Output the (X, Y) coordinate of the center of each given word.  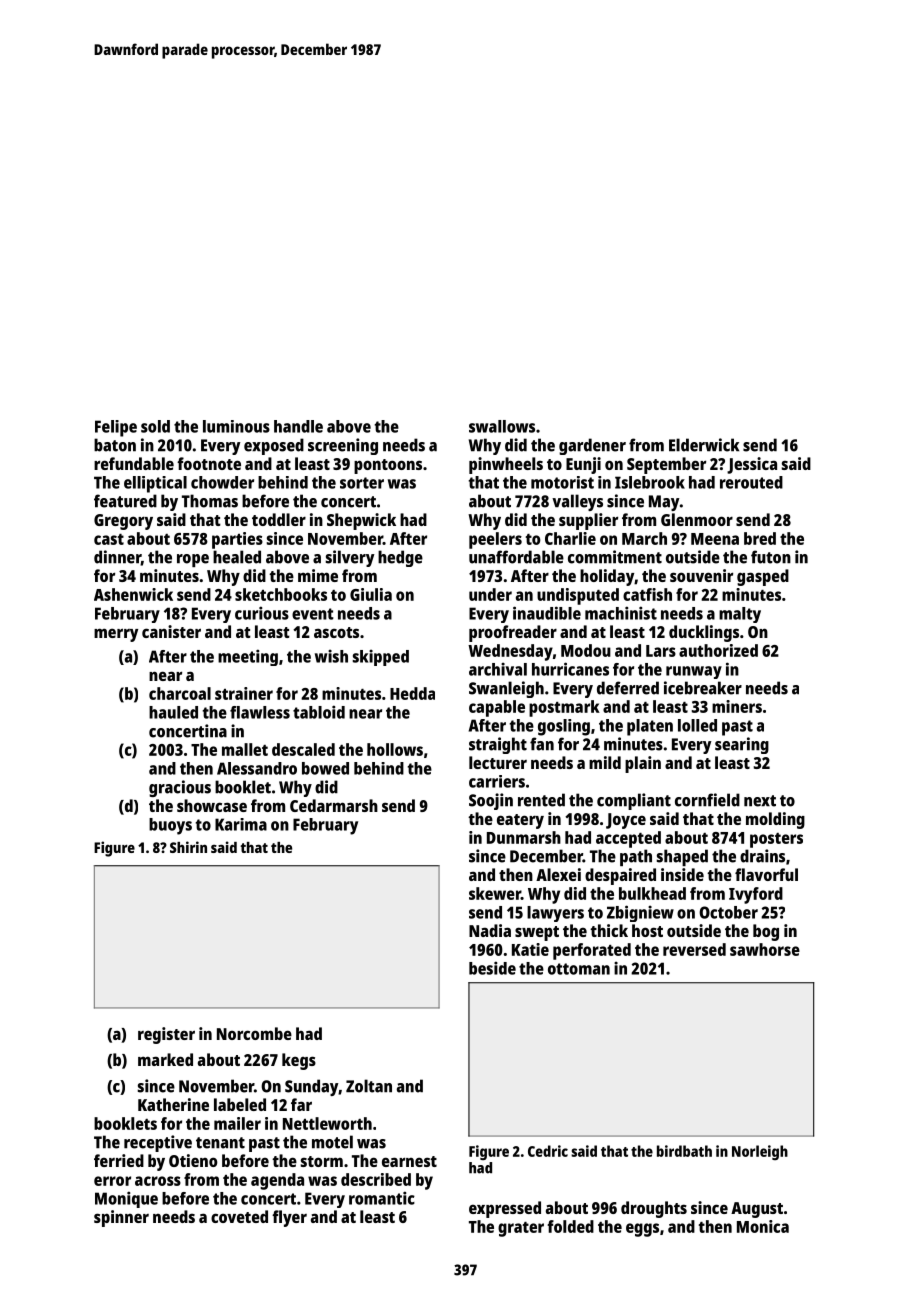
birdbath (684, 1151)
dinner (117, 557)
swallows (502, 426)
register (166, 1035)
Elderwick (704, 445)
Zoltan (369, 1086)
